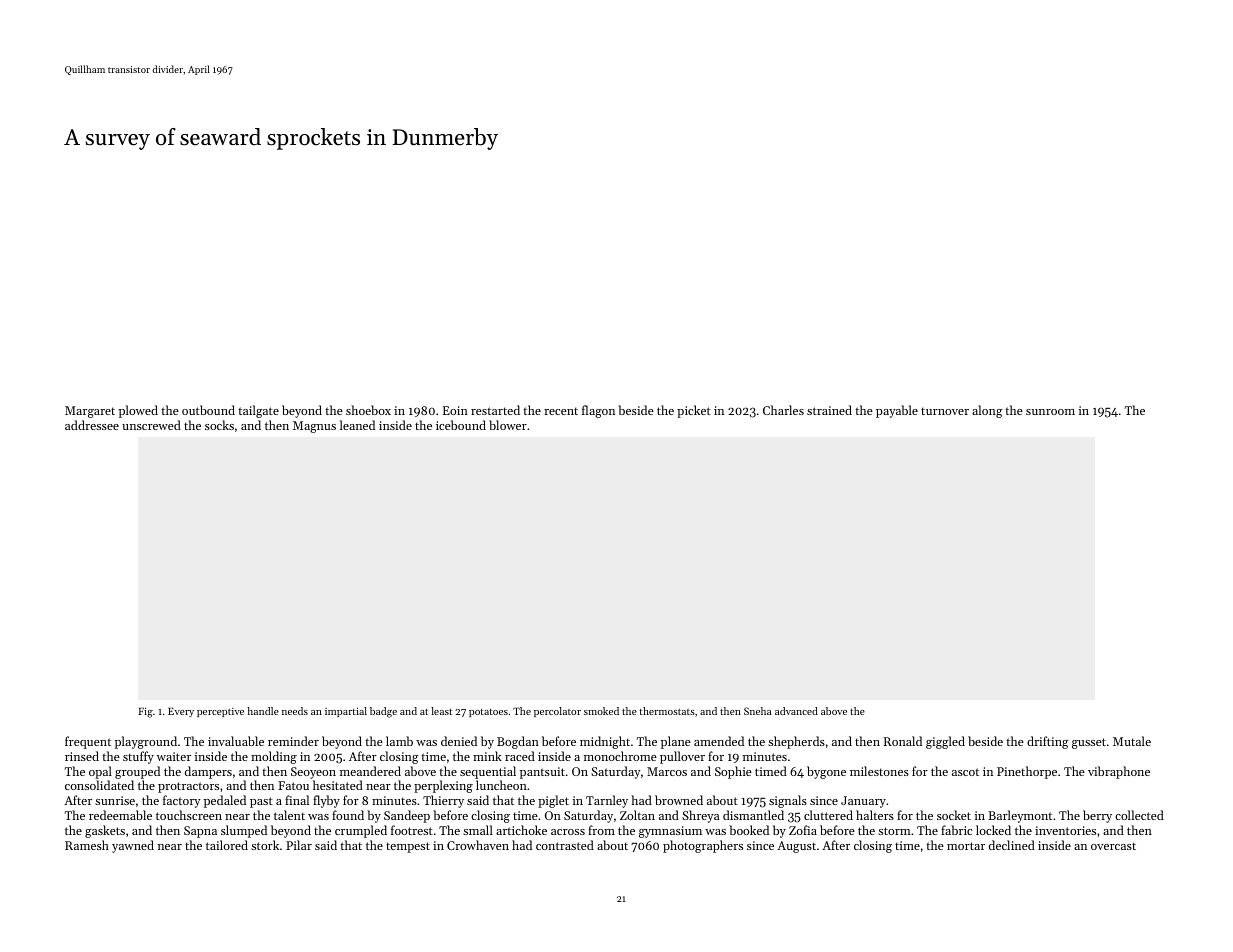  I want to click on Margaret, so click(90, 412).
